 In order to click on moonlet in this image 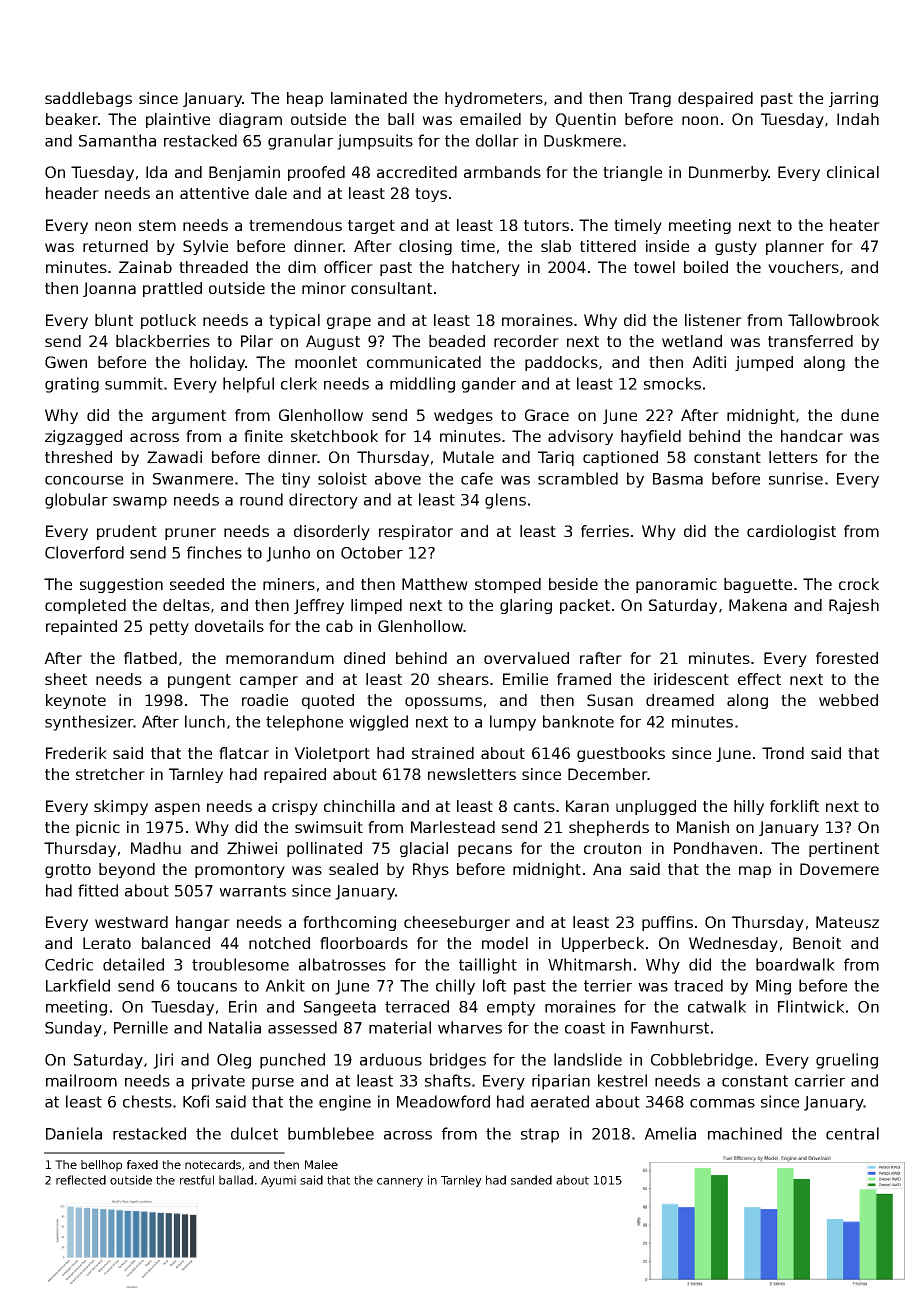, I will do `click(326, 362)`.
